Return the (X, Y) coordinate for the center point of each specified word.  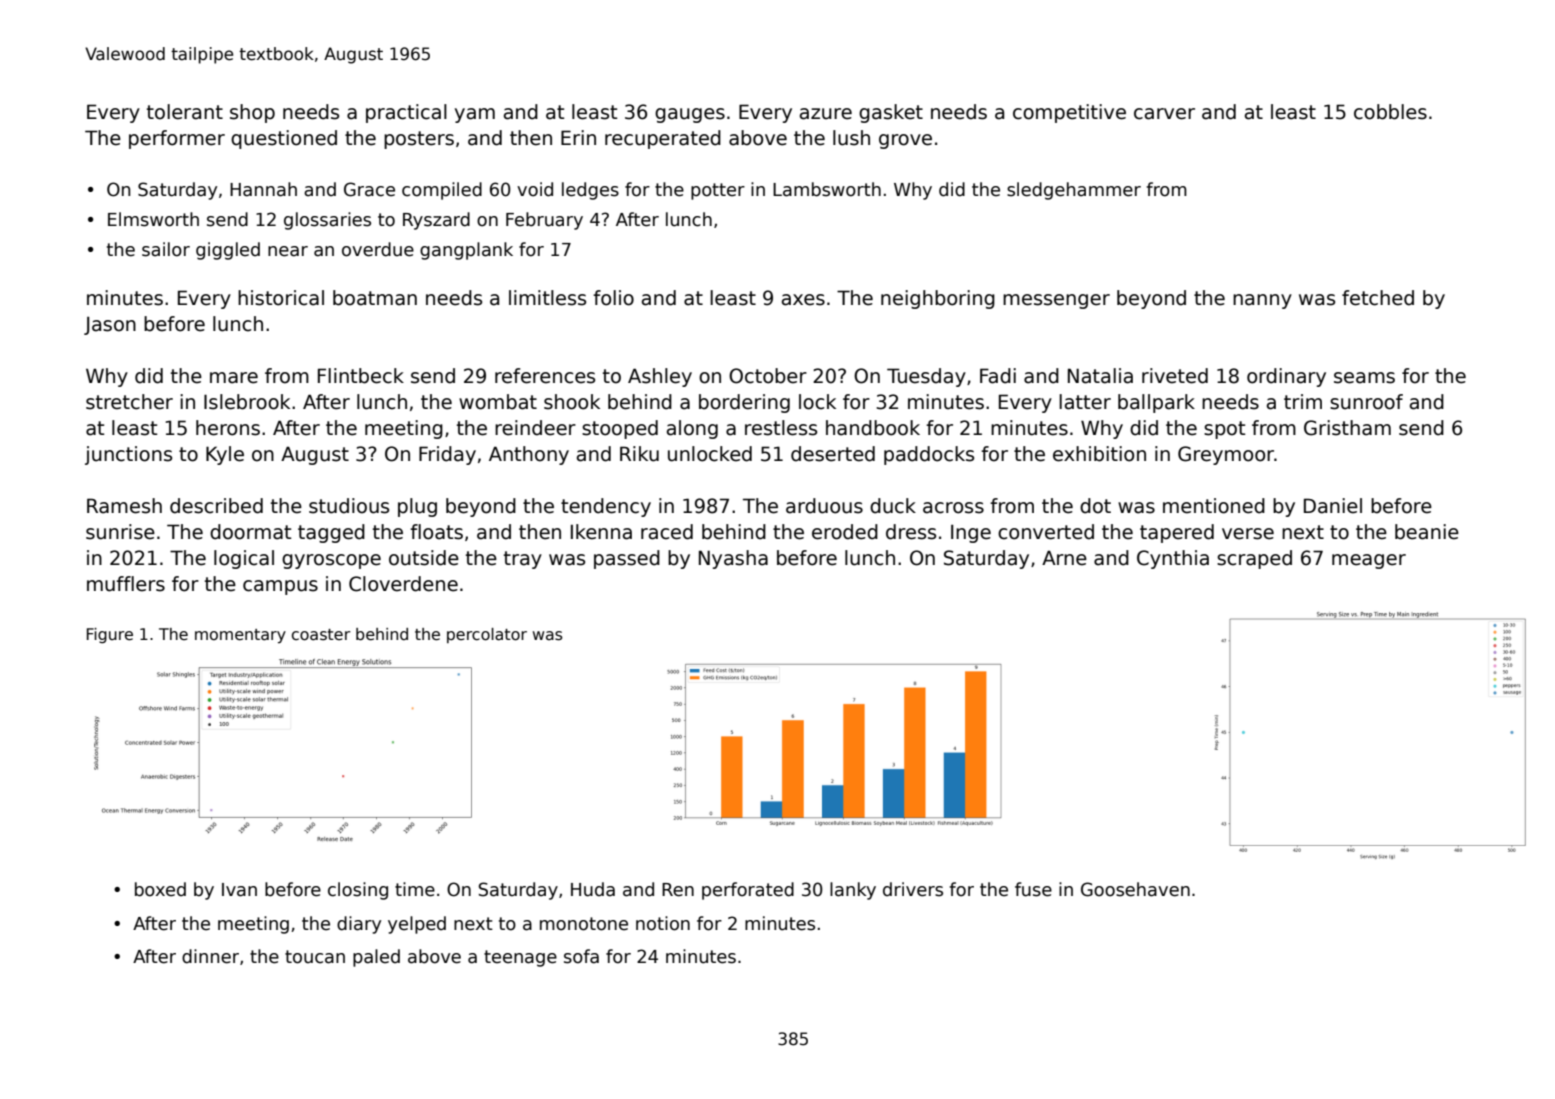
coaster (321, 635)
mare (234, 378)
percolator (487, 635)
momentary (240, 636)
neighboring (938, 299)
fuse (1033, 889)
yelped (417, 925)
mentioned (1214, 506)
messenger (1056, 301)
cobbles (1390, 112)
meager (1369, 561)
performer (177, 139)
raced (667, 532)
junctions (128, 455)
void (535, 189)
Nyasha (733, 559)
